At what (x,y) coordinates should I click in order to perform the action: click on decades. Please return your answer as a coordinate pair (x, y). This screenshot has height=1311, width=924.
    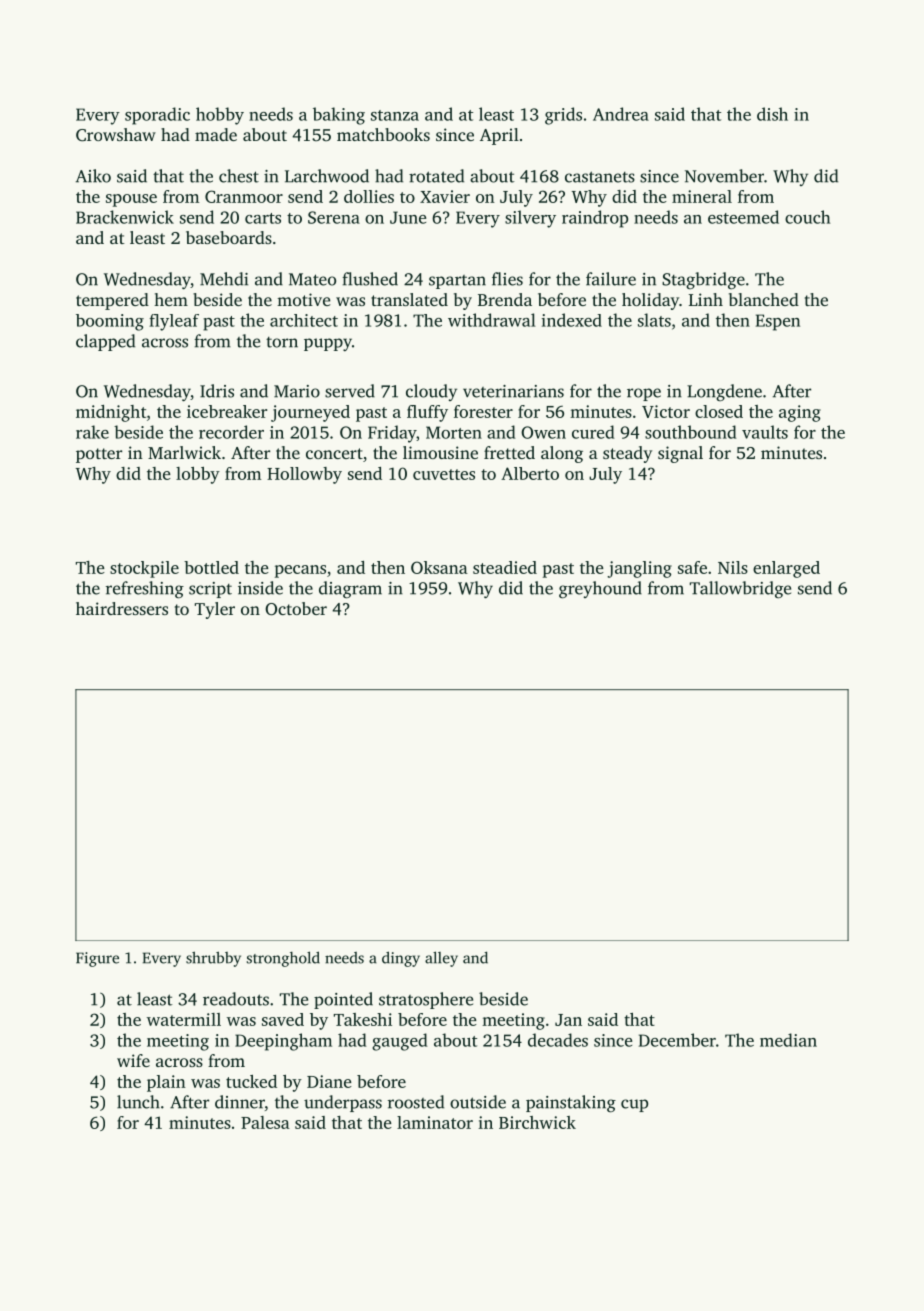
    Looking at the image, I should click on (558, 1040).
